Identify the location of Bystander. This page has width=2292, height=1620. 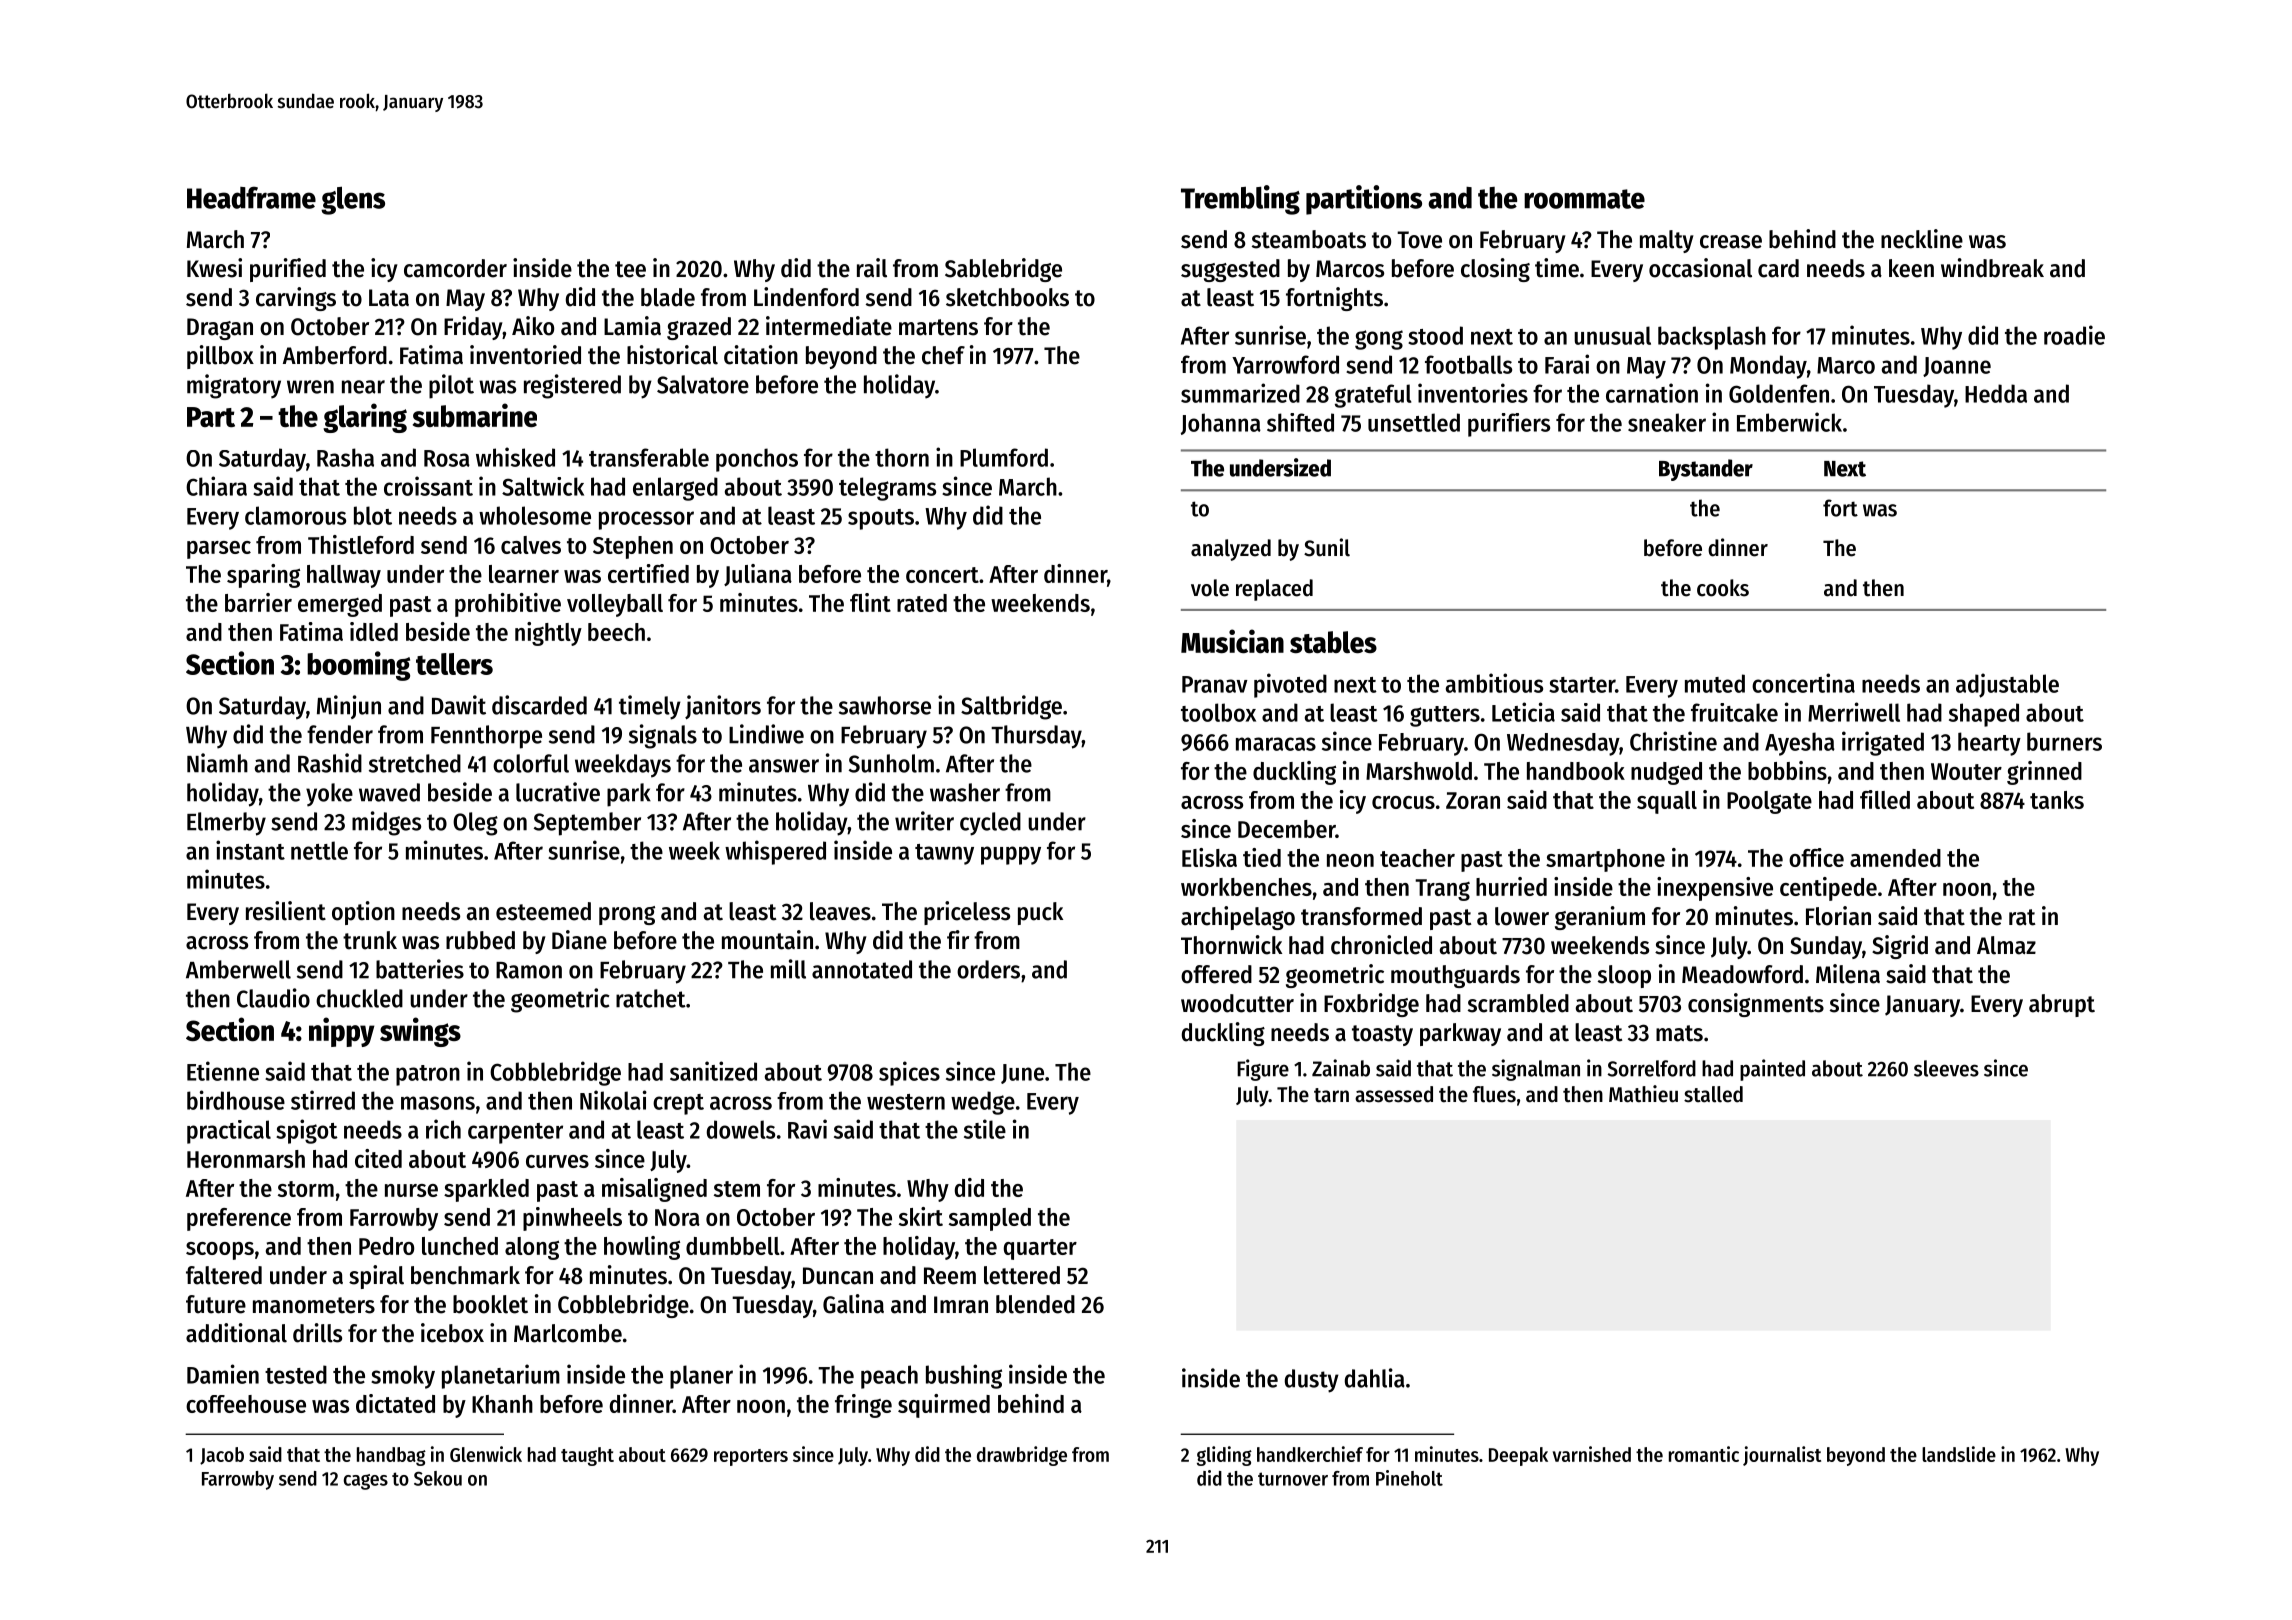
(1706, 470).
